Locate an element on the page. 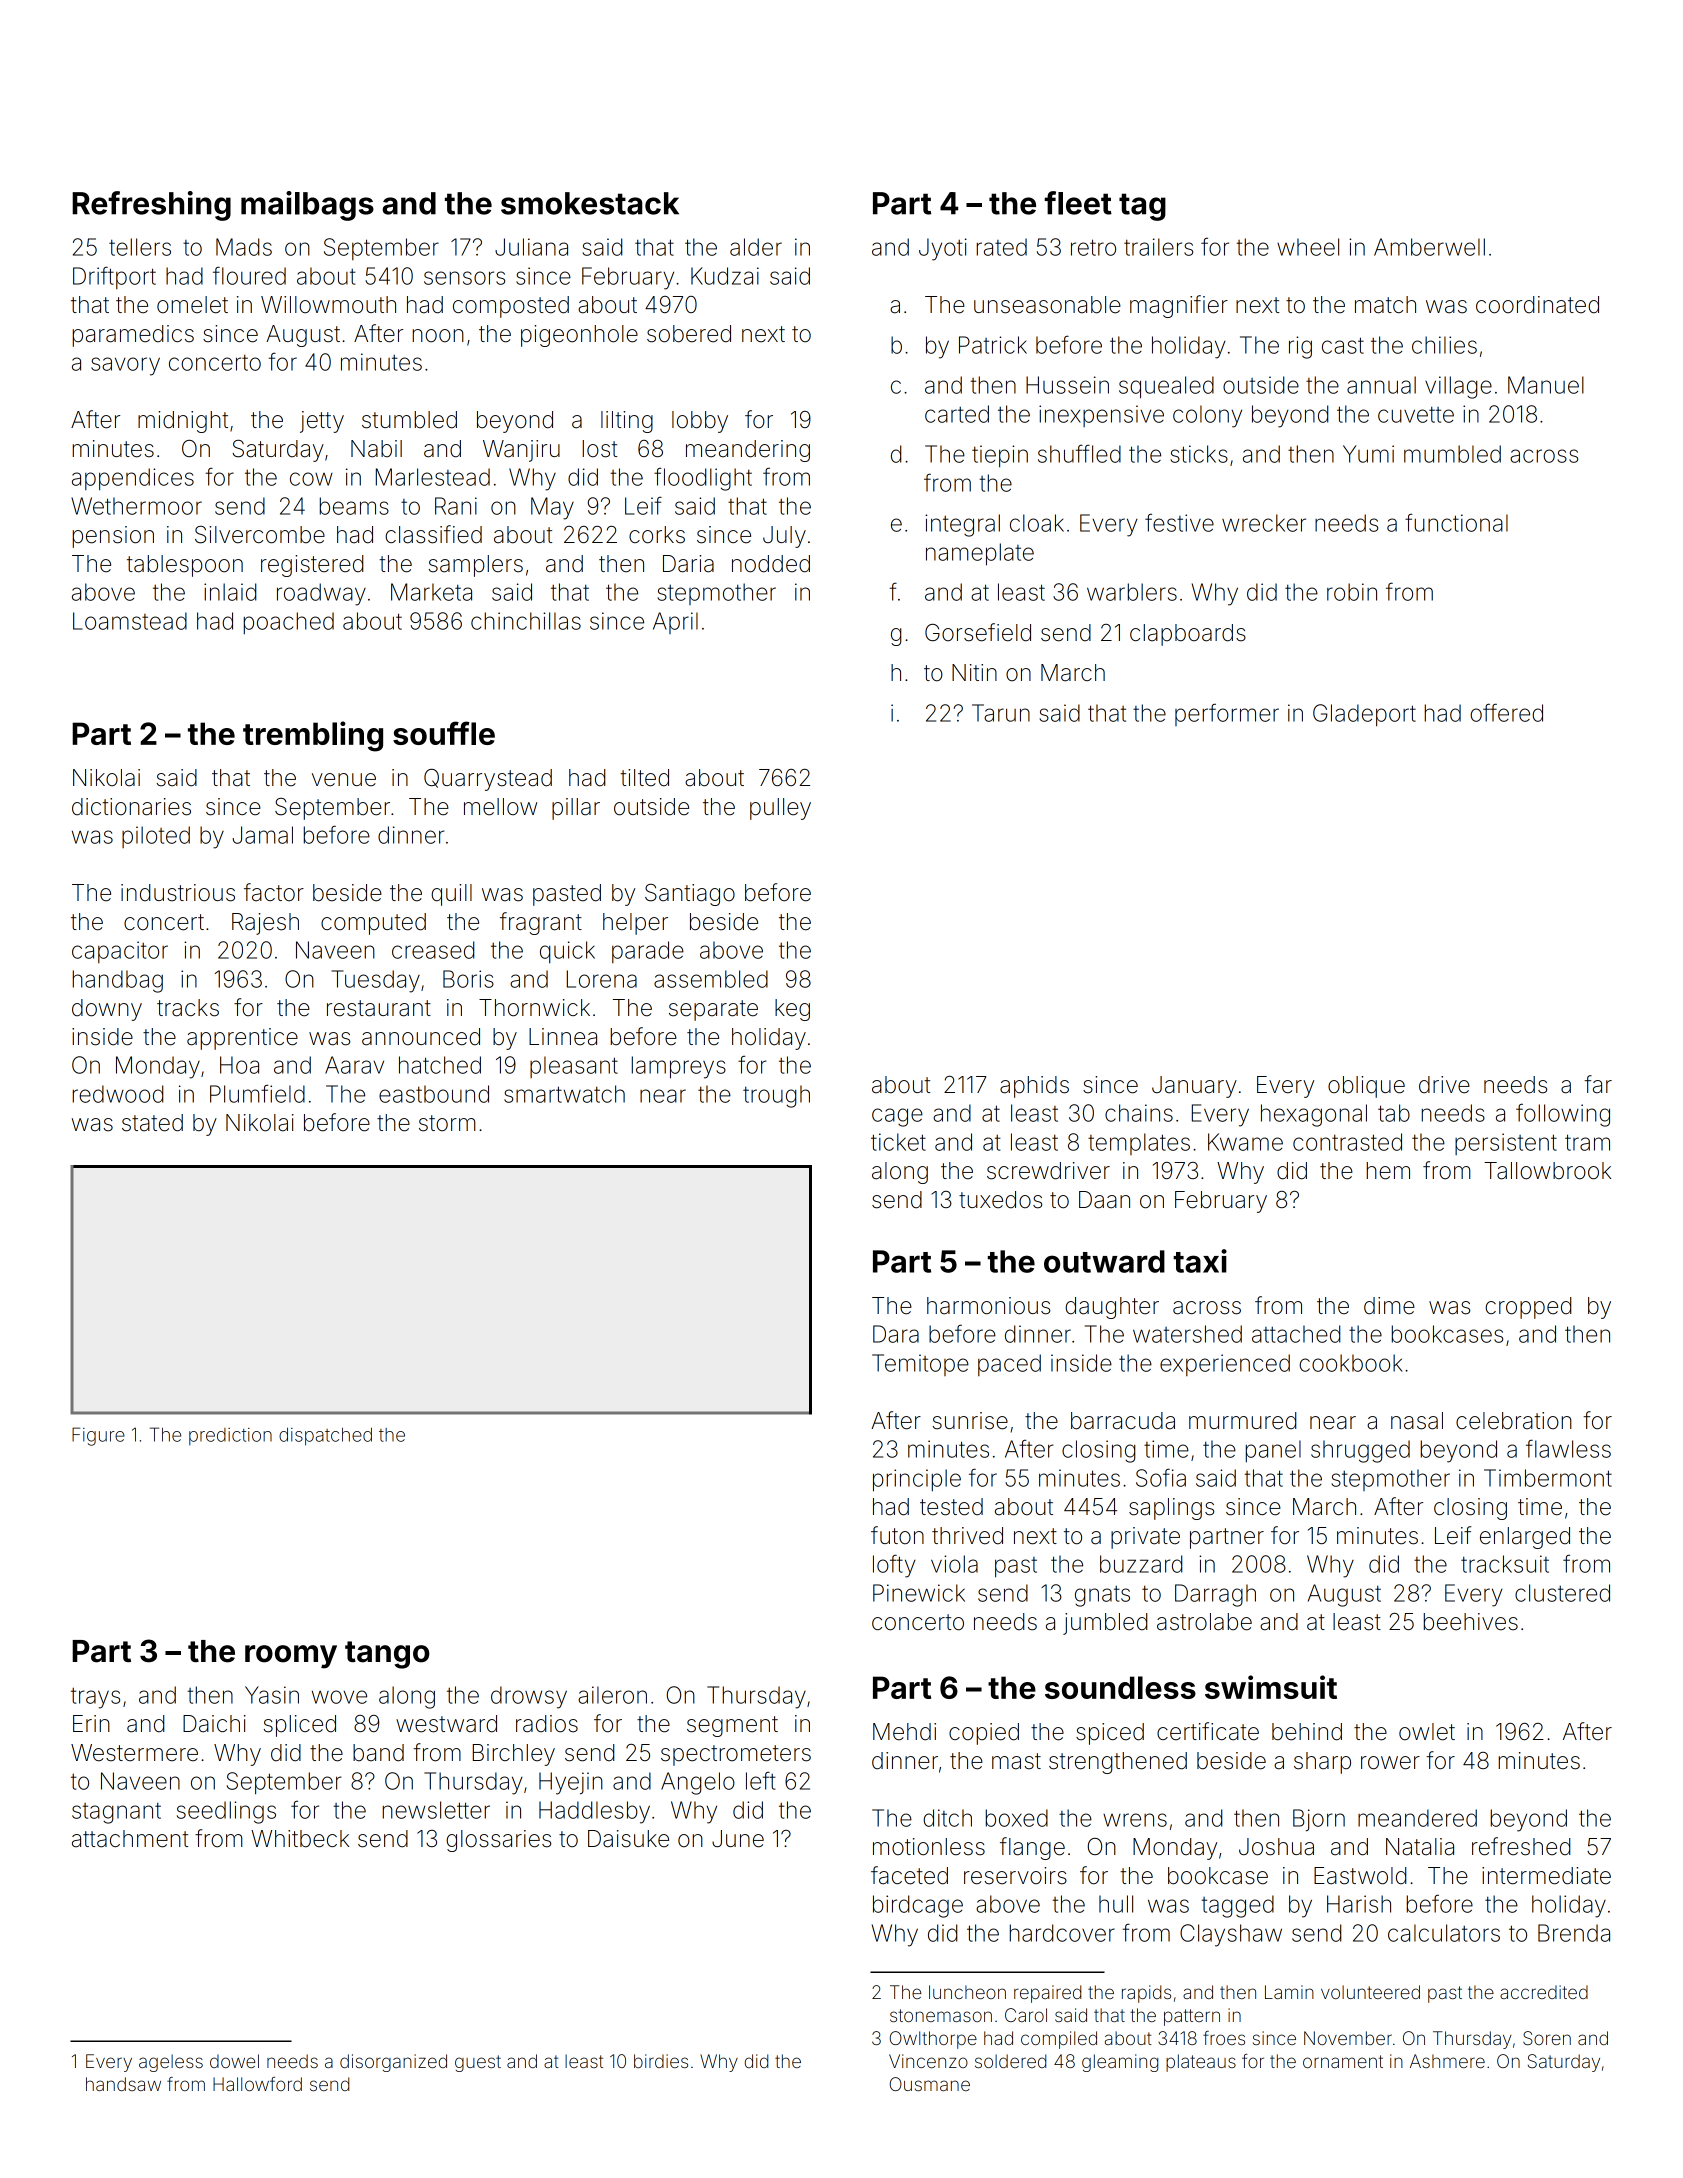 This document has height=2178, width=1683. April is located at coordinates (675, 623).
